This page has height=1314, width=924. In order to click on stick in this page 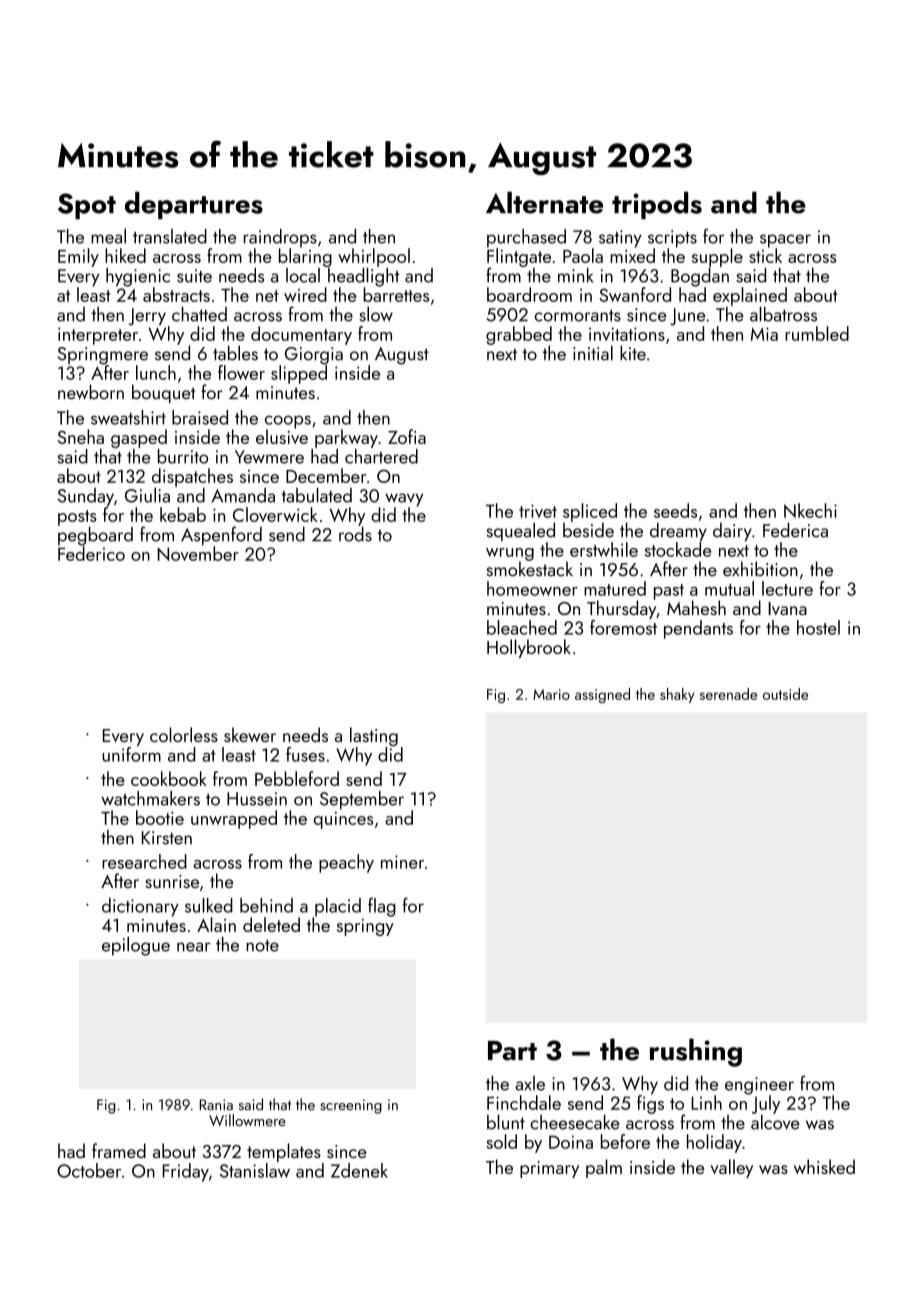, I will do `click(765, 255)`.
